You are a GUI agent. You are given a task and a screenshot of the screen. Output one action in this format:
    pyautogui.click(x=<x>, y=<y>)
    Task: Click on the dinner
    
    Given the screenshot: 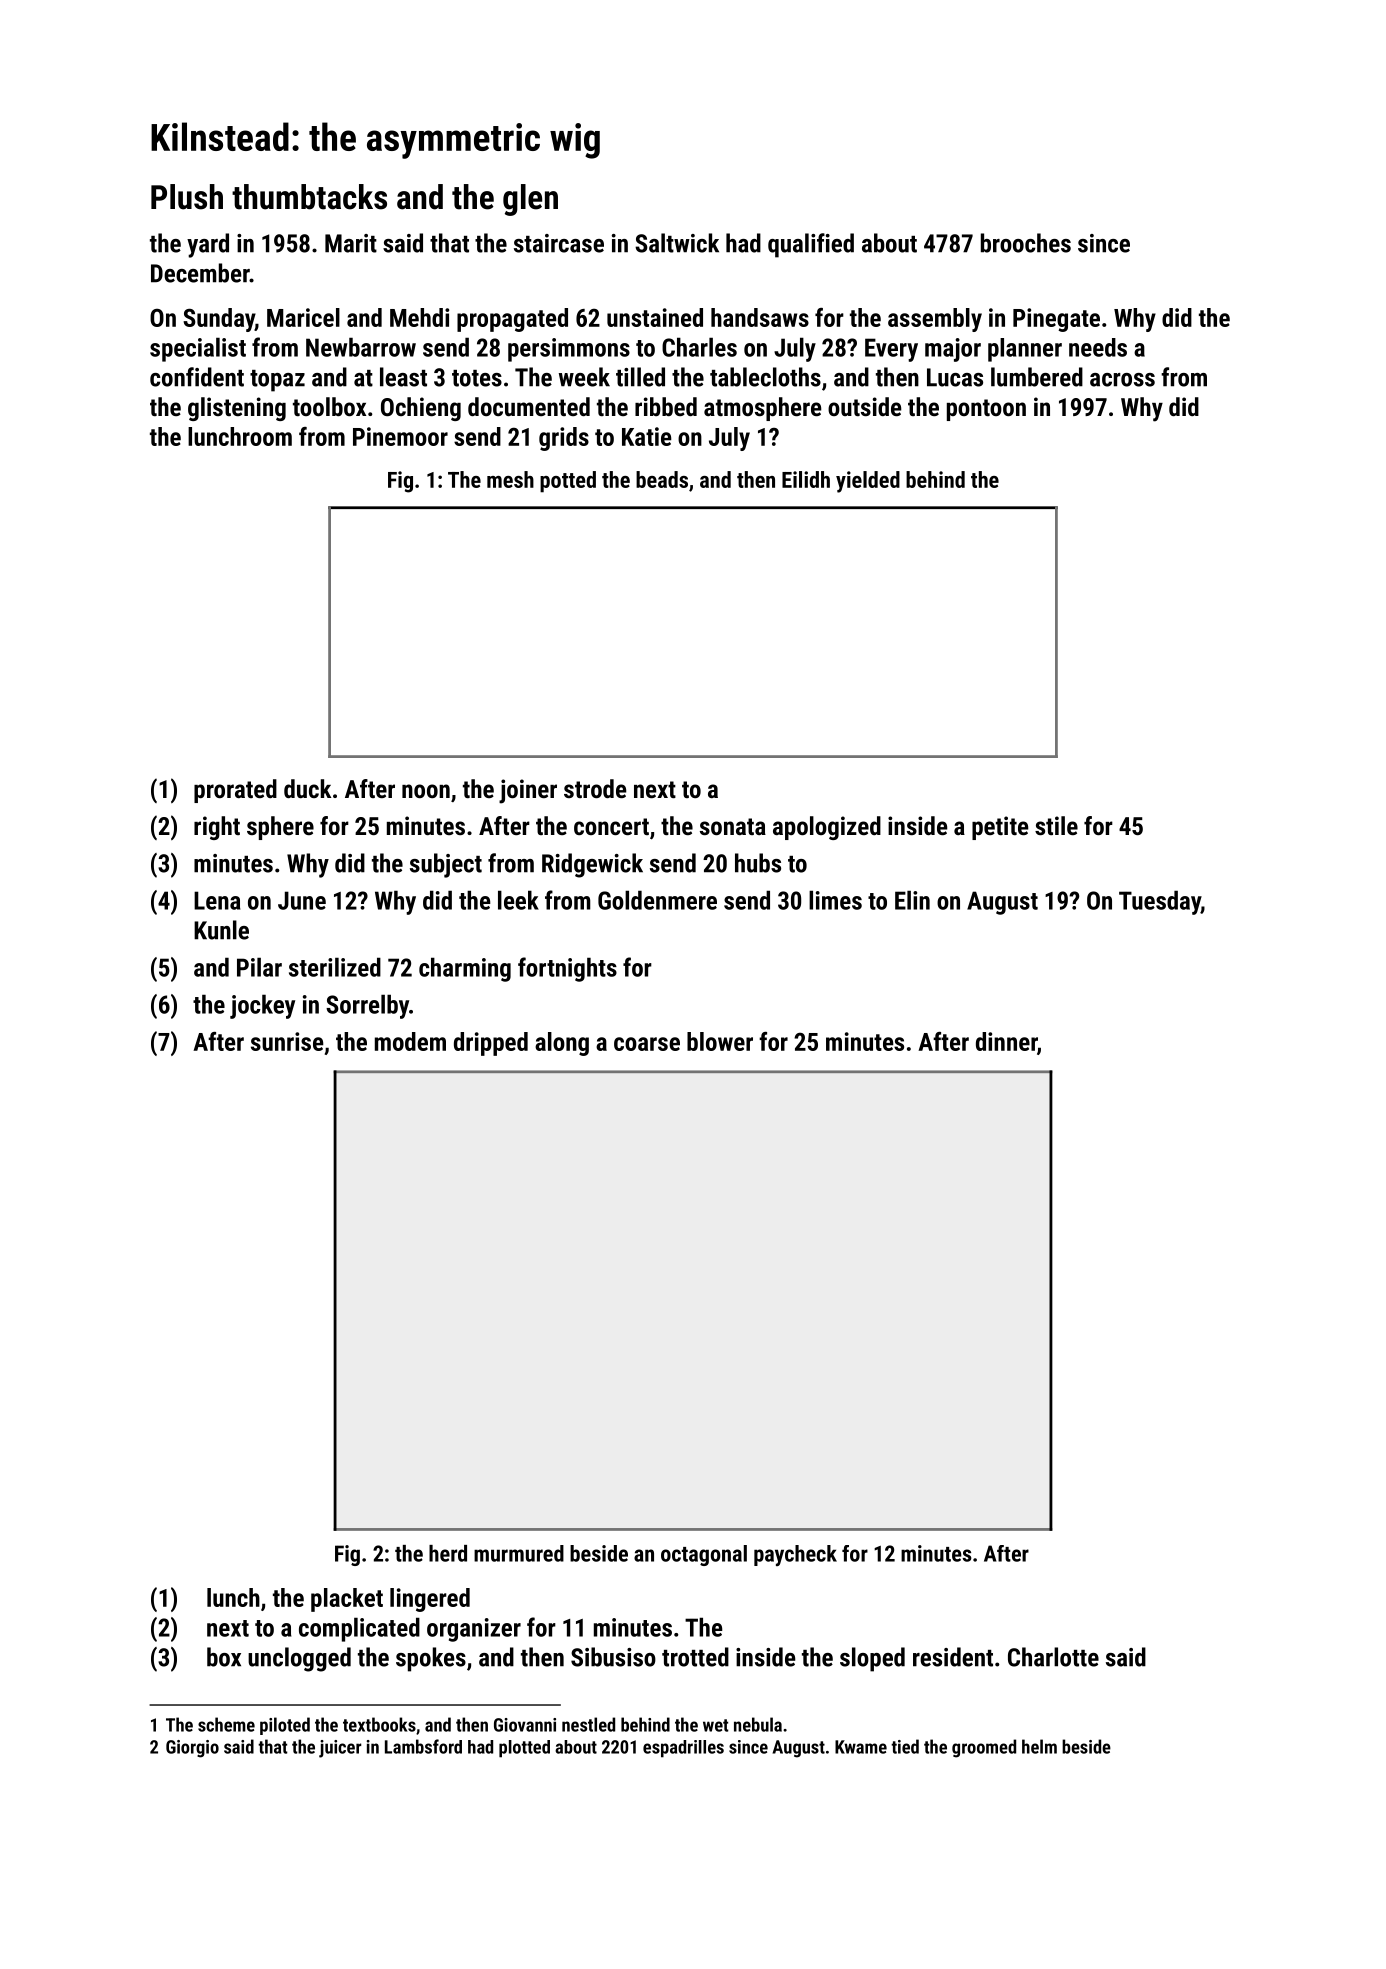 What is the action you would take?
    pyautogui.click(x=1006, y=1041)
